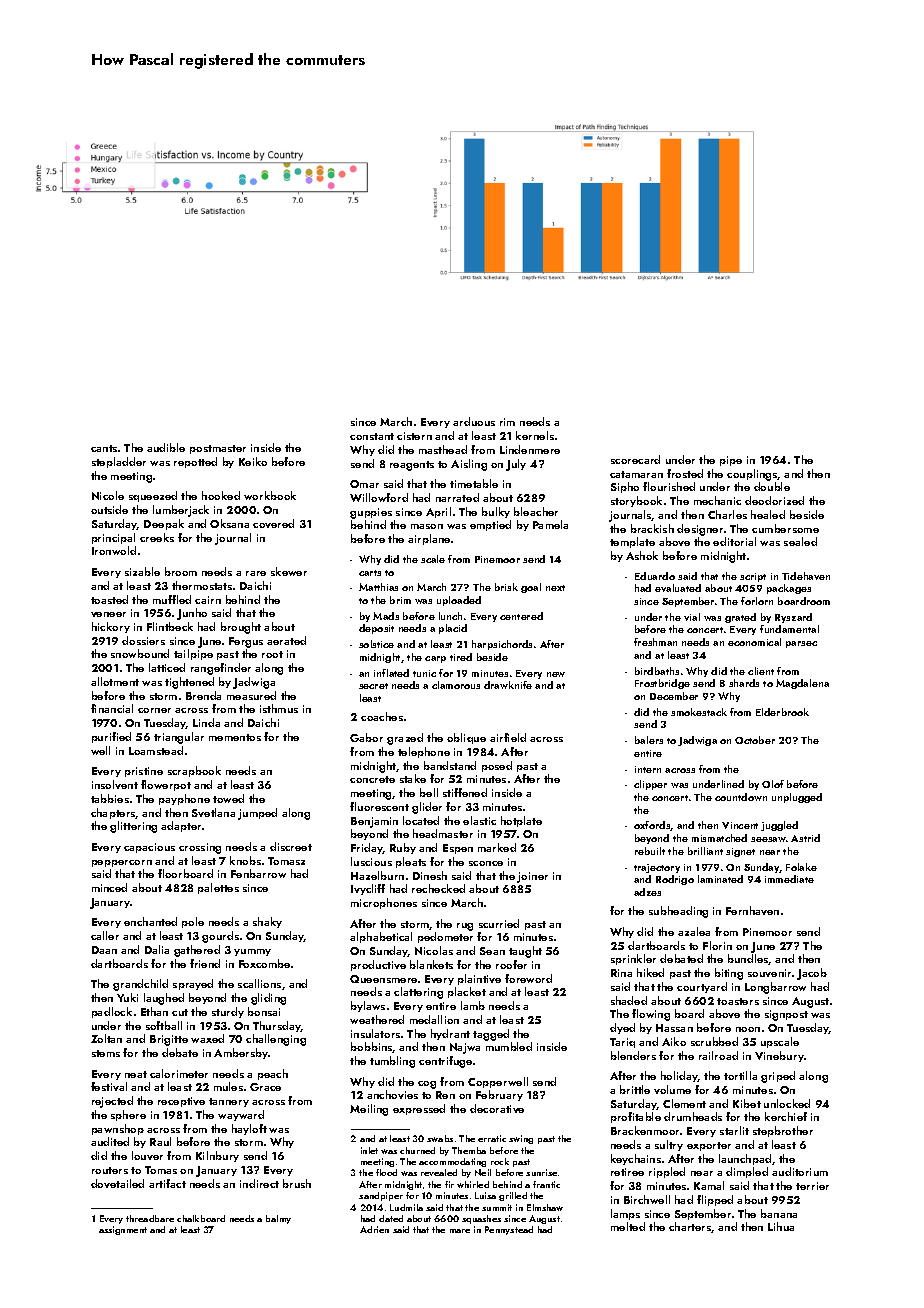  I want to click on kernels, so click(535, 435).
